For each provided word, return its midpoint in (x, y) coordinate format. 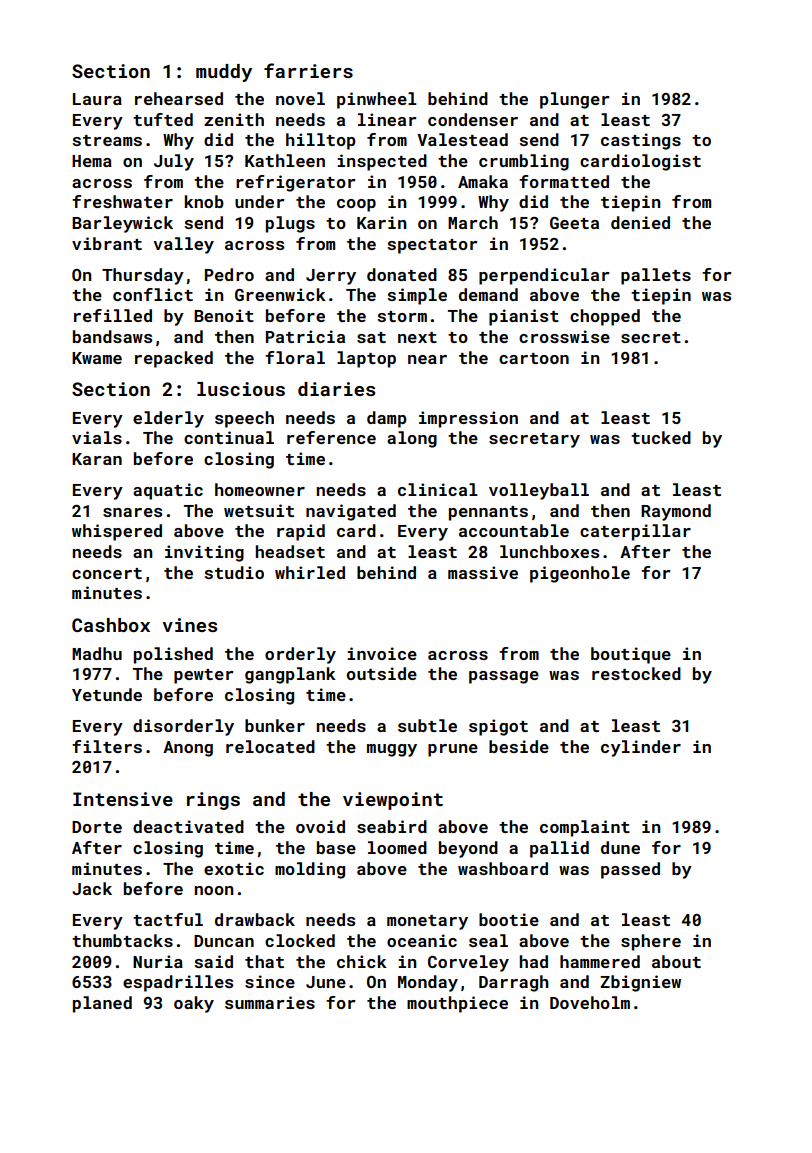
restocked (636, 673)
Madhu (97, 653)
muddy (224, 73)
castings (641, 141)
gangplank (290, 675)
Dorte (97, 827)
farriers (308, 70)
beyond (468, 849)
